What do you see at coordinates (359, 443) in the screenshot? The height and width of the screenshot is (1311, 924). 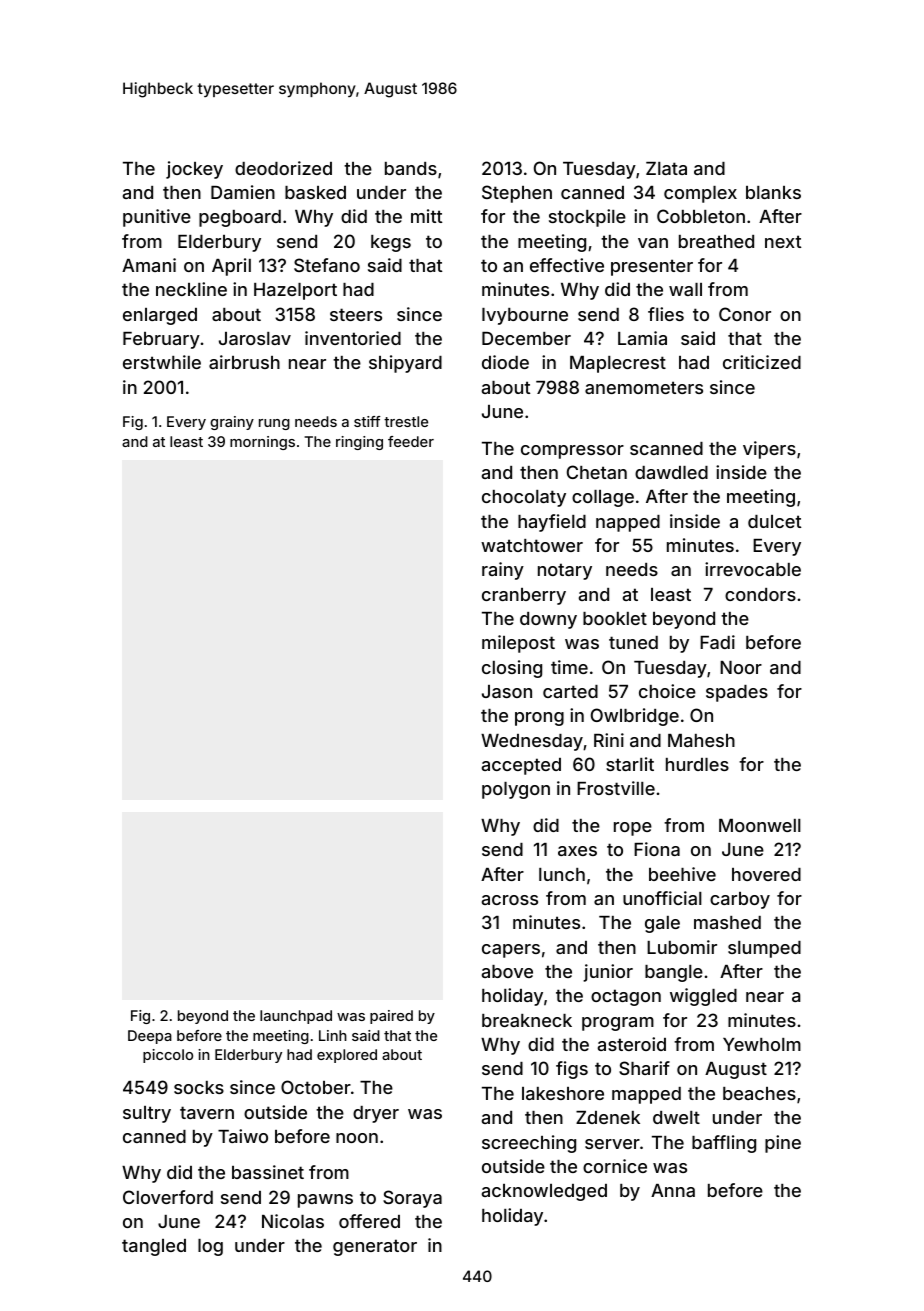 I see `ringing` at bounding box center [359, 443].
